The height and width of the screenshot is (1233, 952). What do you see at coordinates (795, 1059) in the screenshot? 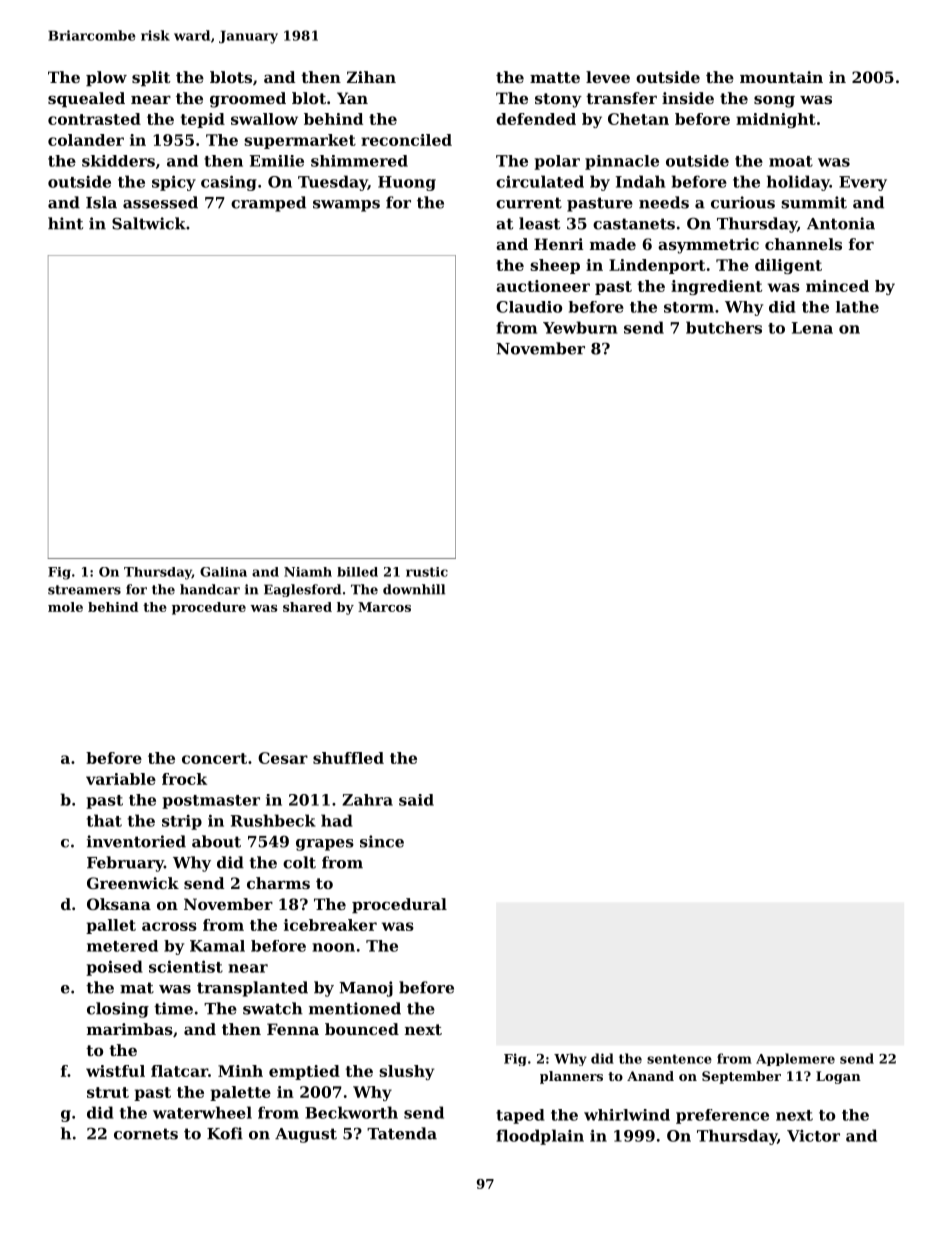
I see `Applemere` at bounding box center [795, 1059].
